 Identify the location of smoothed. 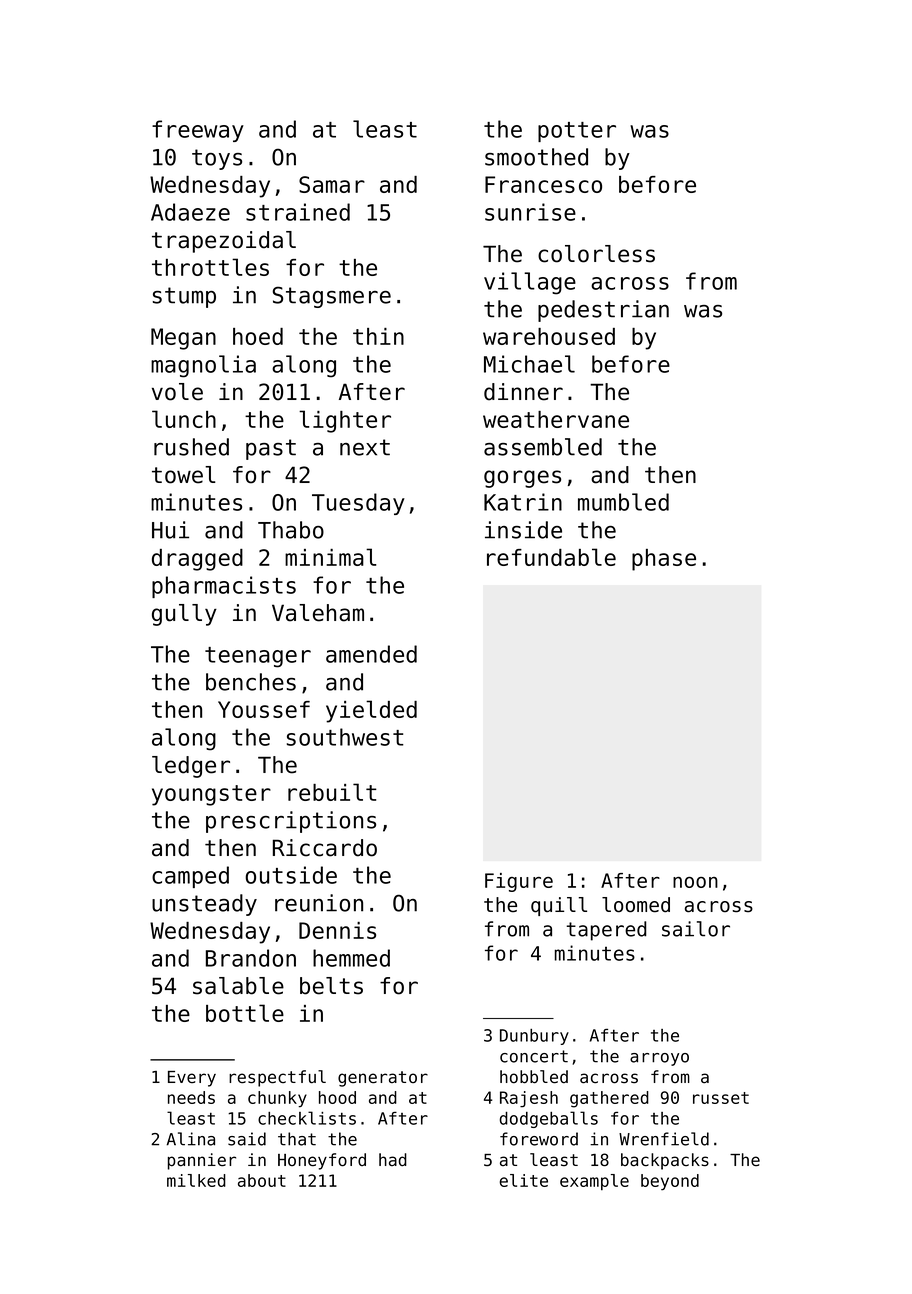
(536, 157).
